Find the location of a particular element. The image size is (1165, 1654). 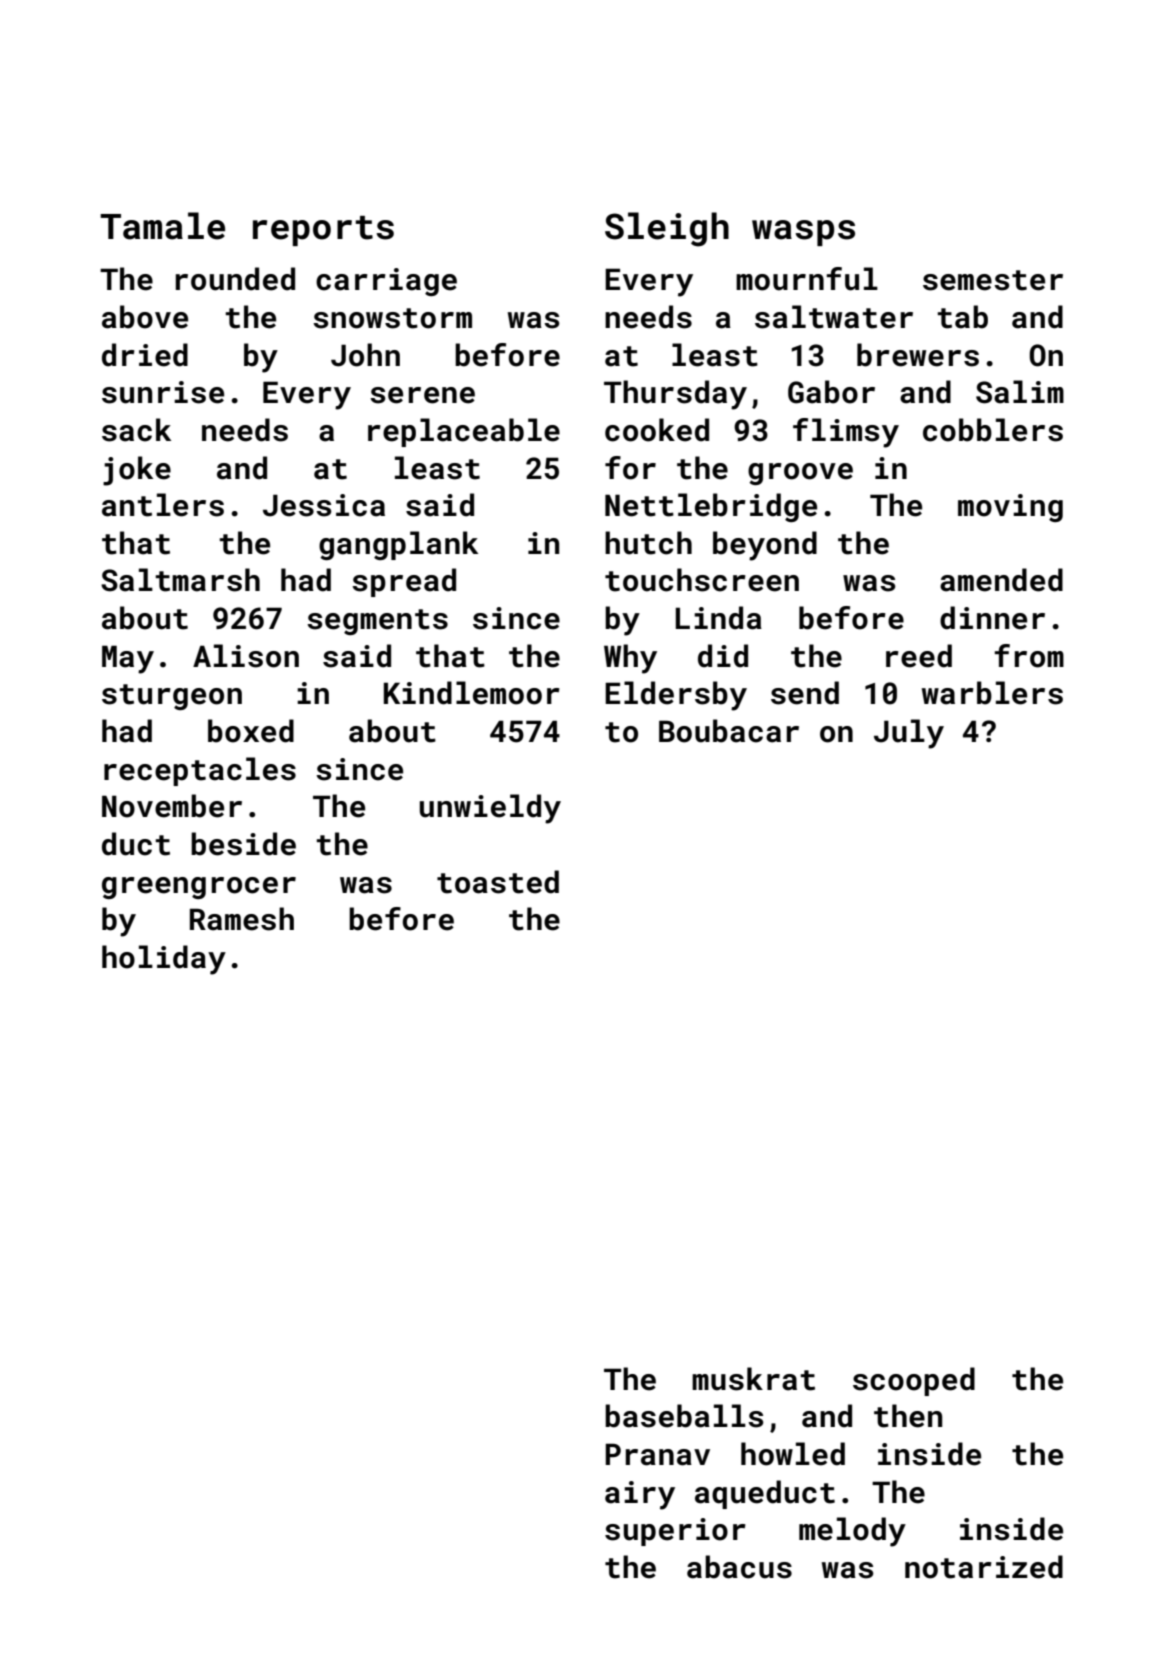

Sleigh is located at coordinates (667, 229).
